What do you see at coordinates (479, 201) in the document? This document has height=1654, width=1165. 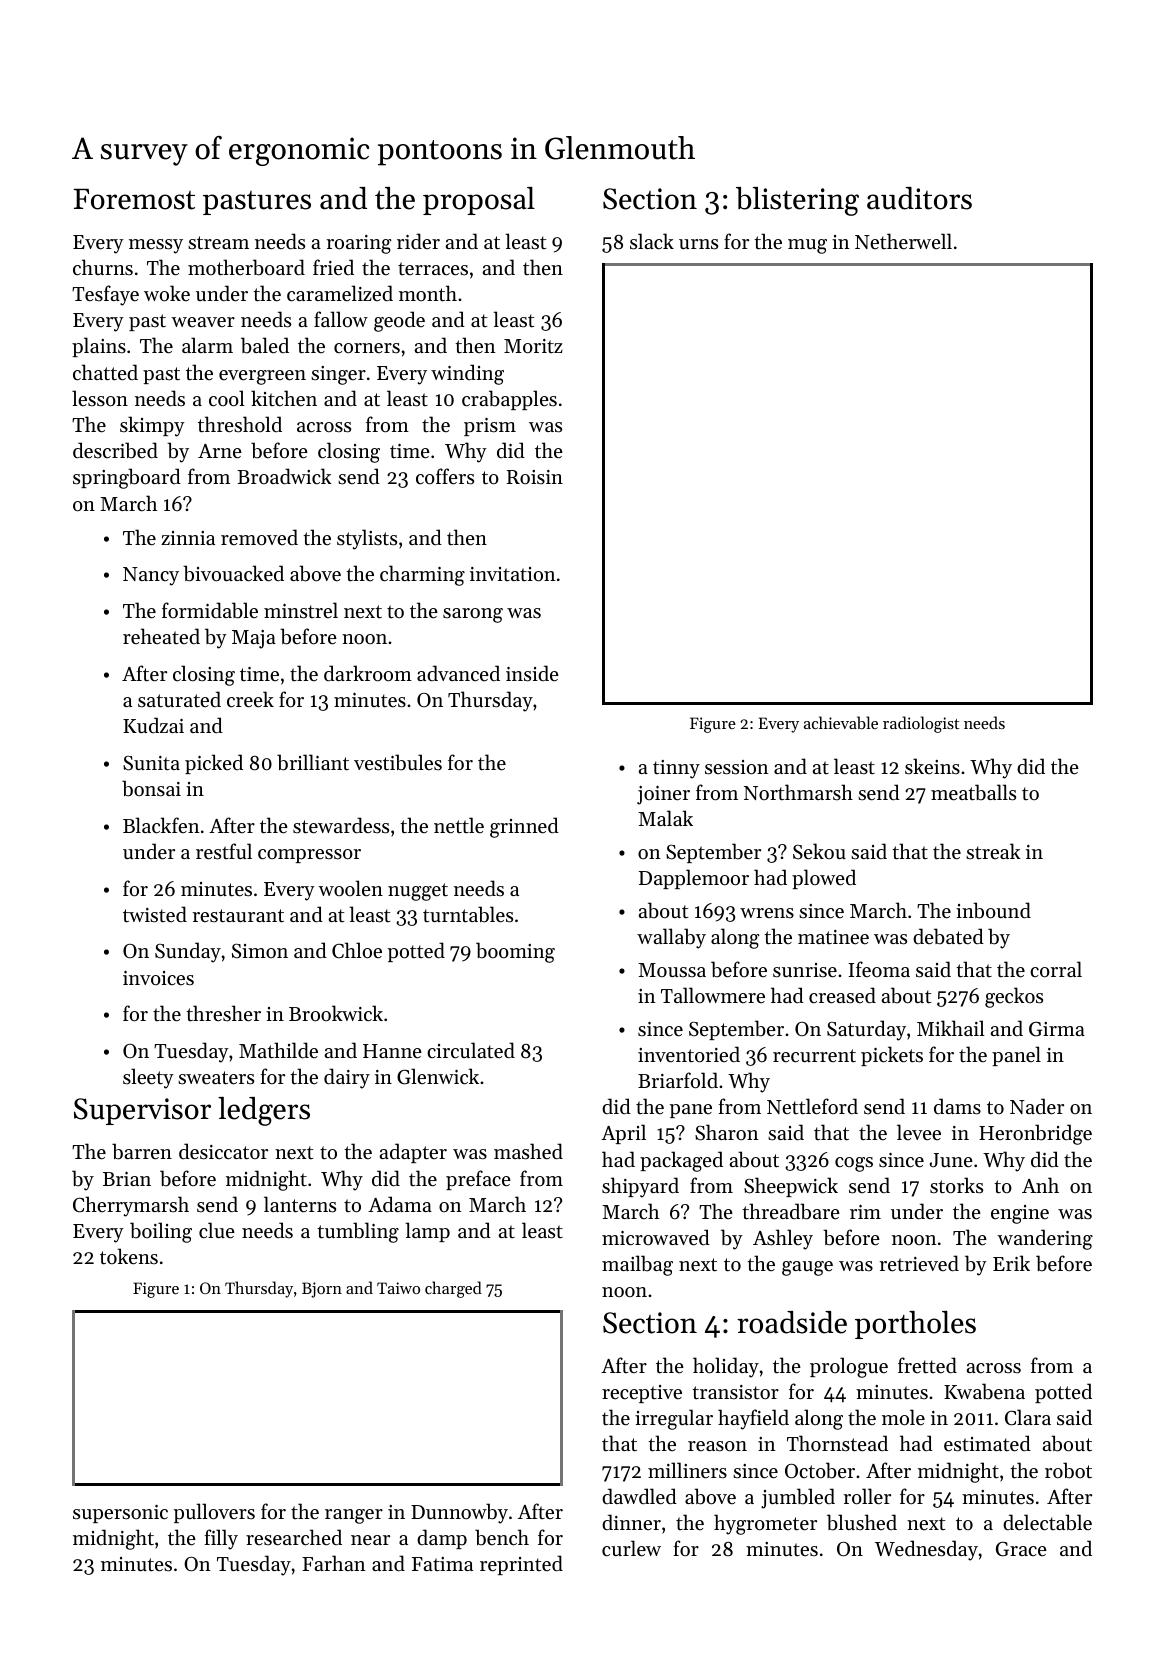 I see `proposal` at bounding box center [479, 201].
